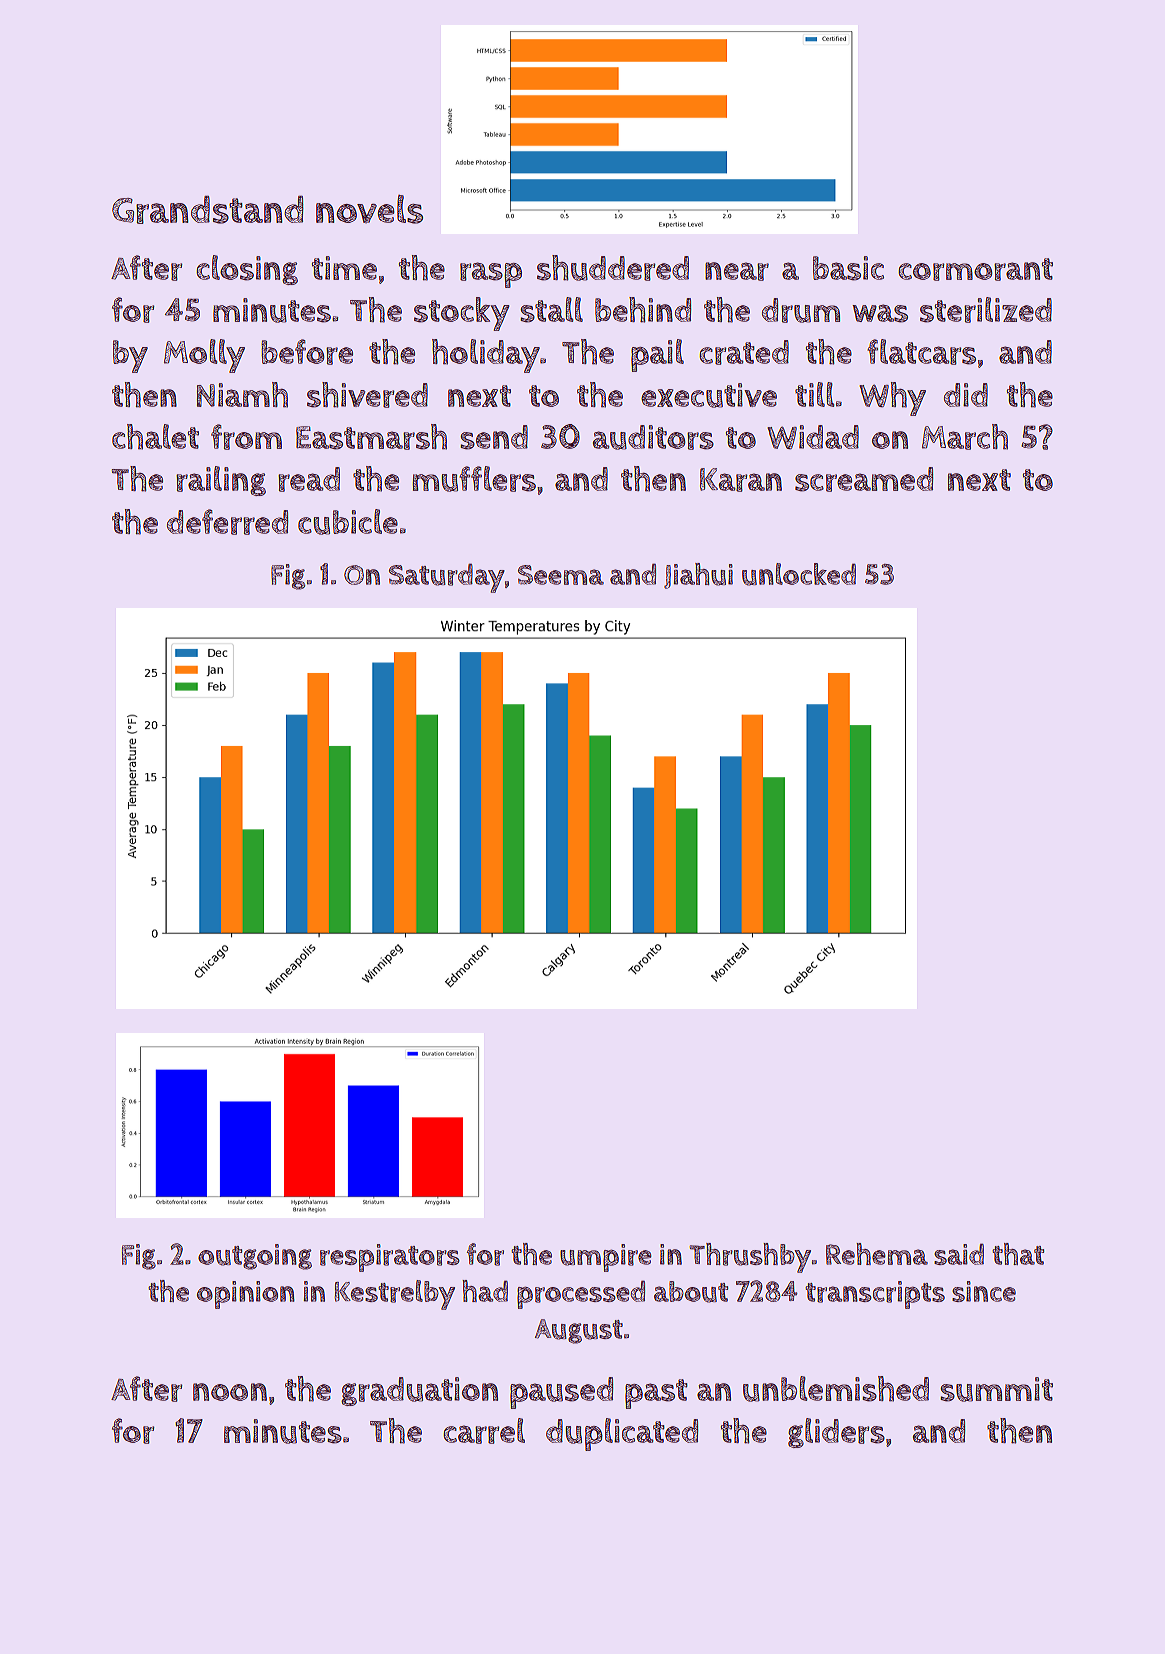 The image size is (1165, 1654). What do you see at coordinates (921, 352) in the screenshot?
I see `flatcars` at bounding box center [921, 352].
